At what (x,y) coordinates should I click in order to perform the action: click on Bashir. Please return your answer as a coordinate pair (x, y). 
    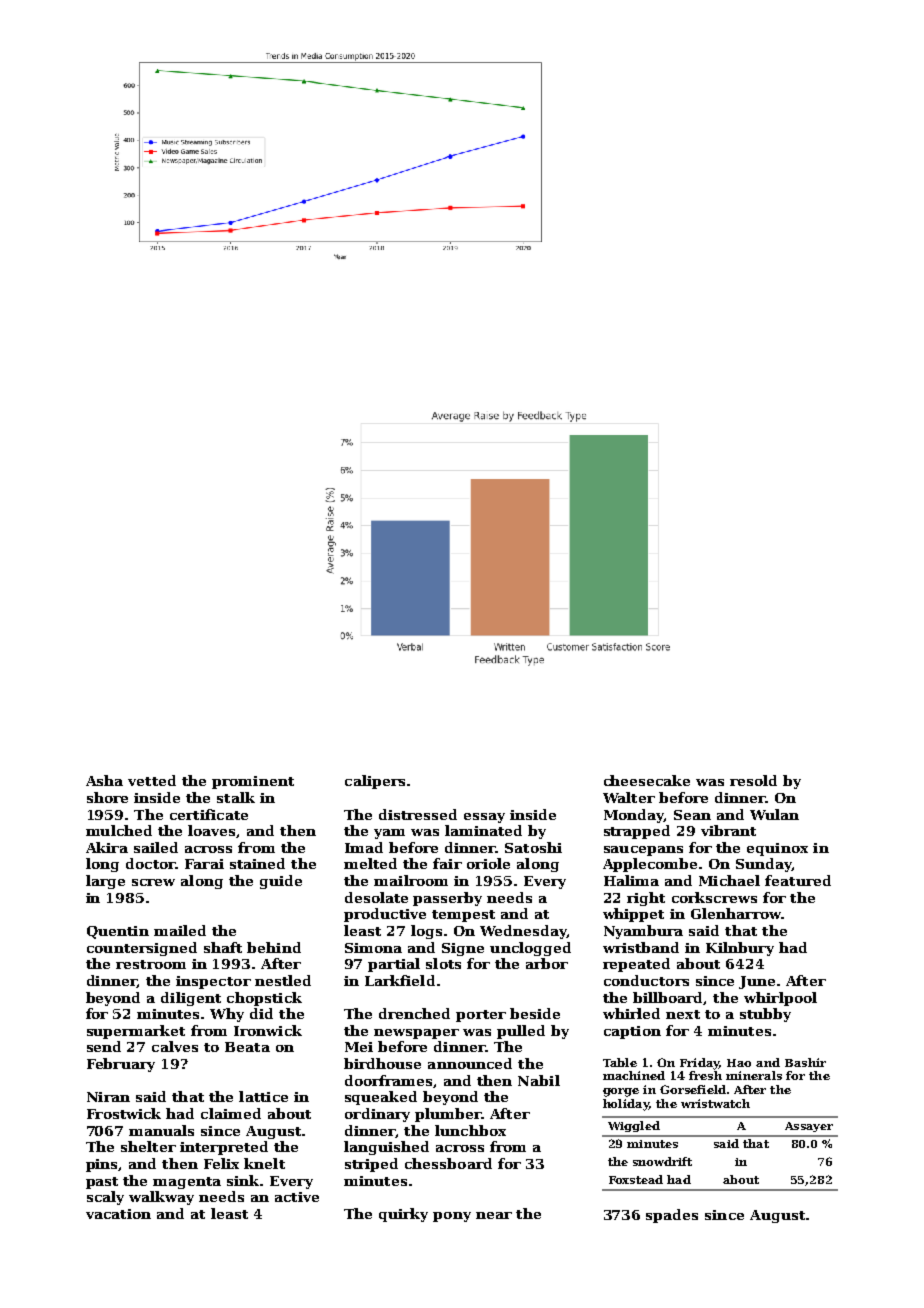
    Looking at the image, I should click on (805, 1062).
